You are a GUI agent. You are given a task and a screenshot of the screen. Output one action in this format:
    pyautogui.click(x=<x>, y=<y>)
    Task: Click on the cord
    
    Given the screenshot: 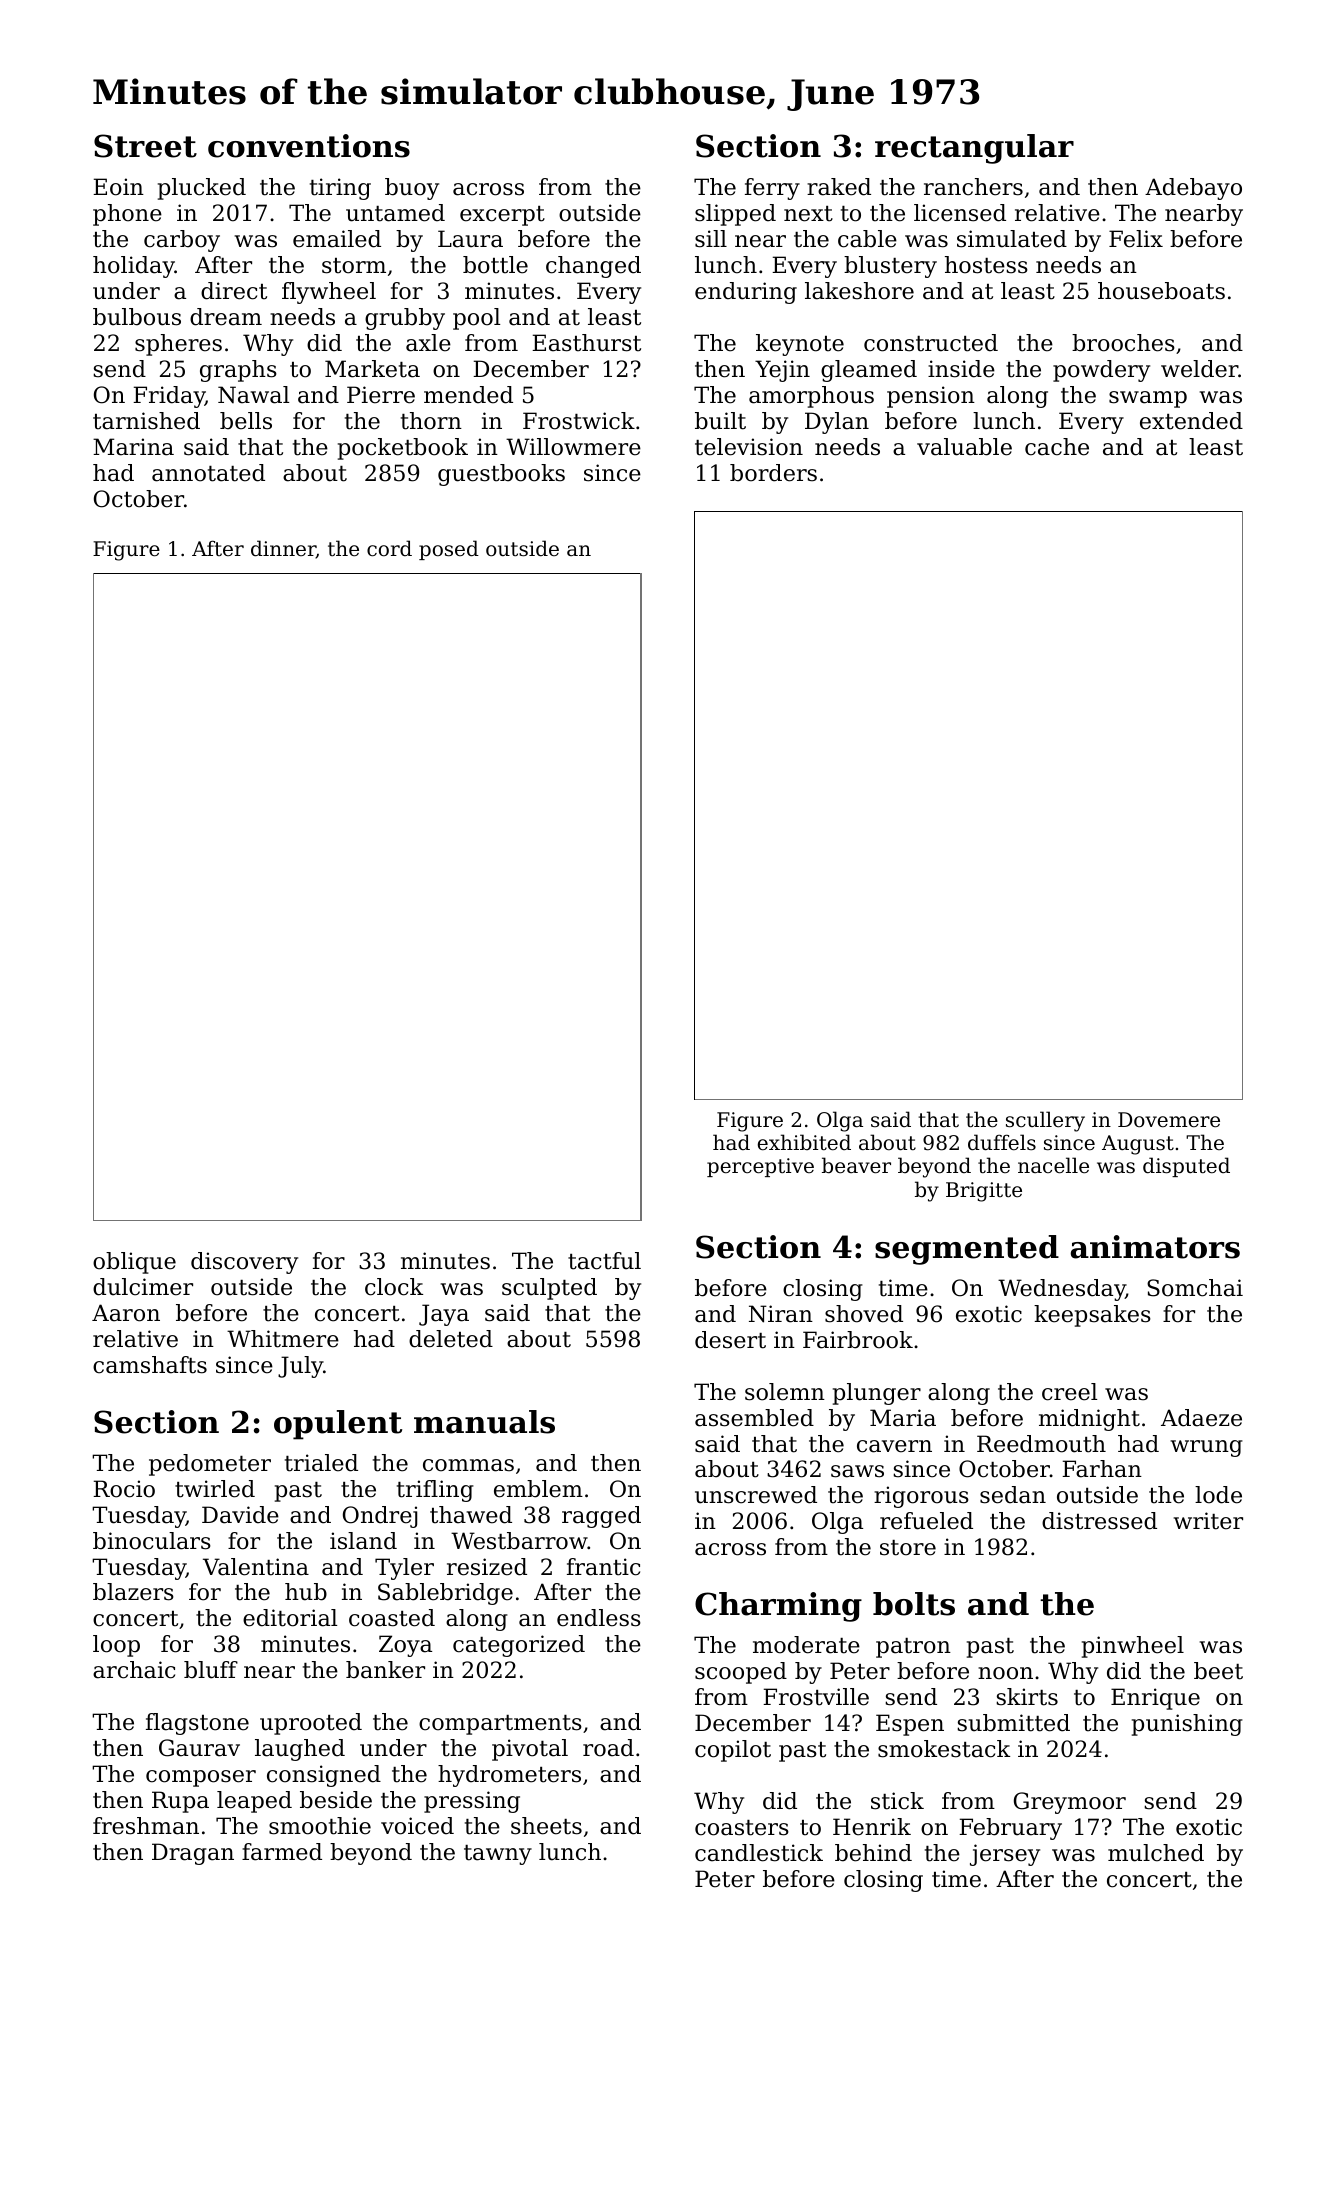 What is the action you would take?
    pyautogui.click(x=389, y=548)
